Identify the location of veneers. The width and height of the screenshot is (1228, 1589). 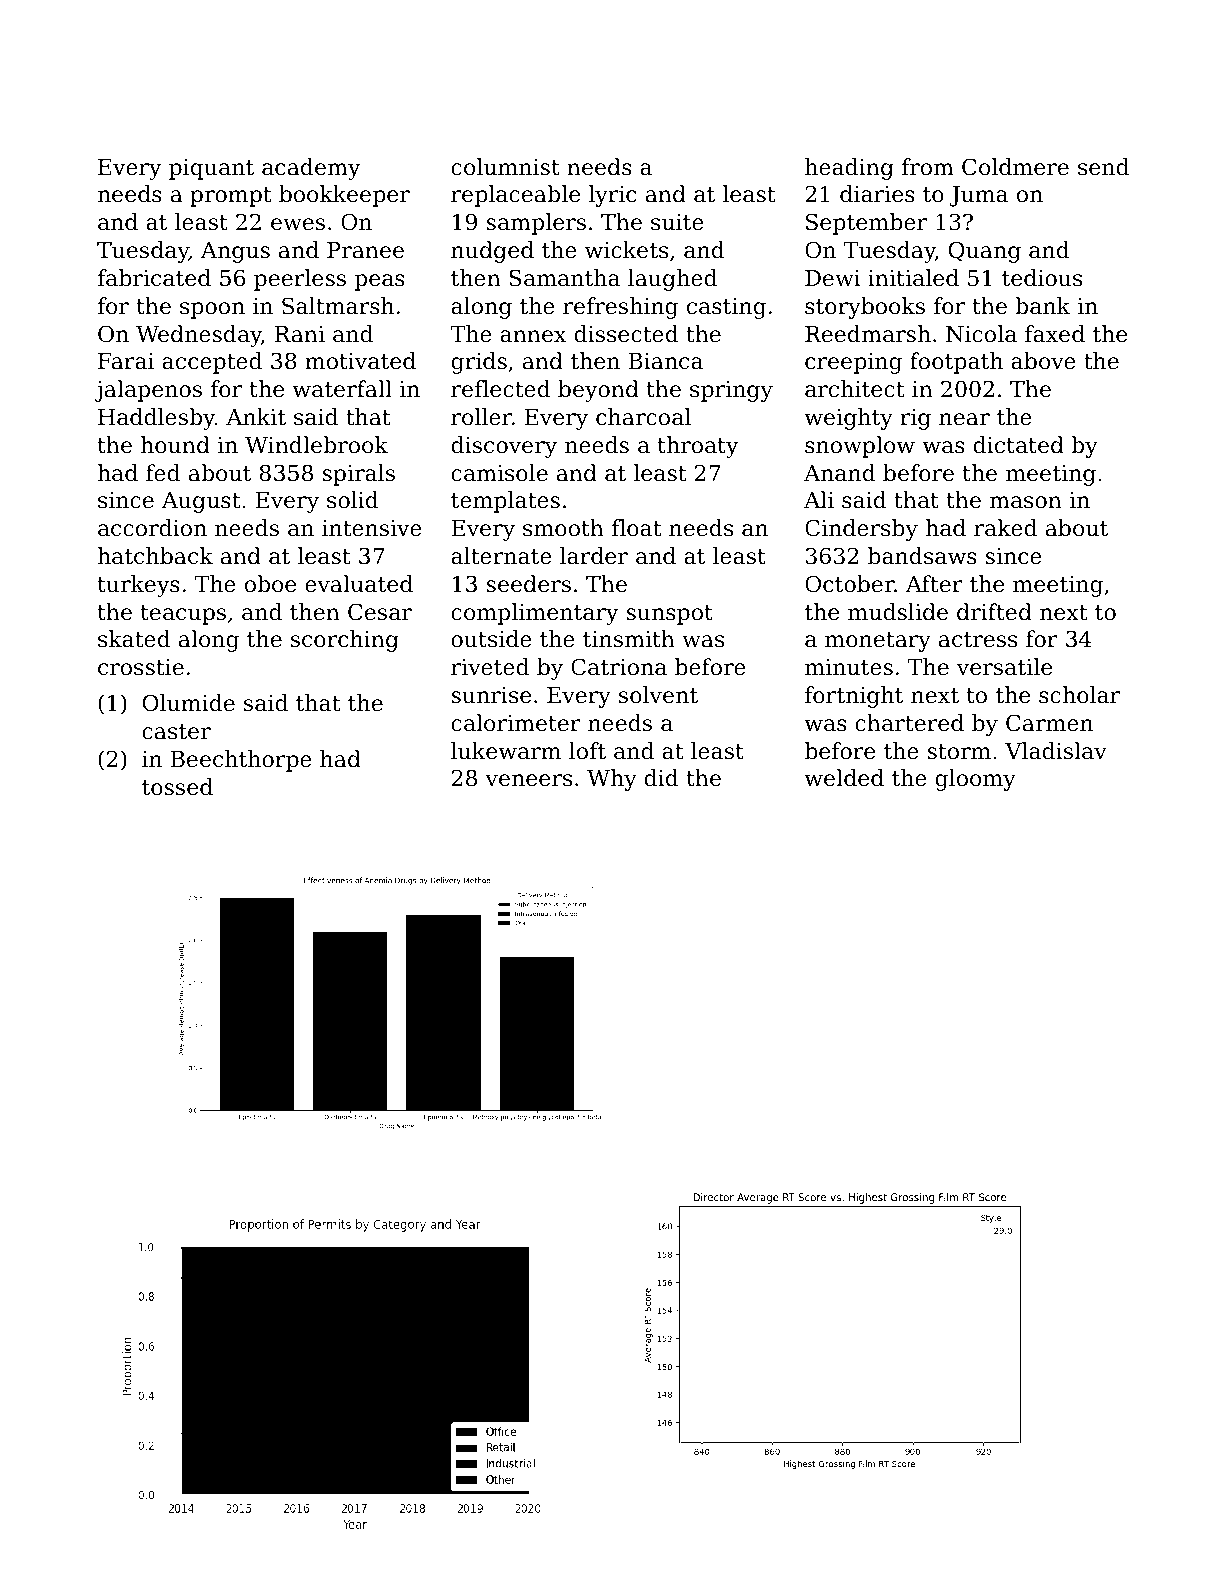
(528, 780).
